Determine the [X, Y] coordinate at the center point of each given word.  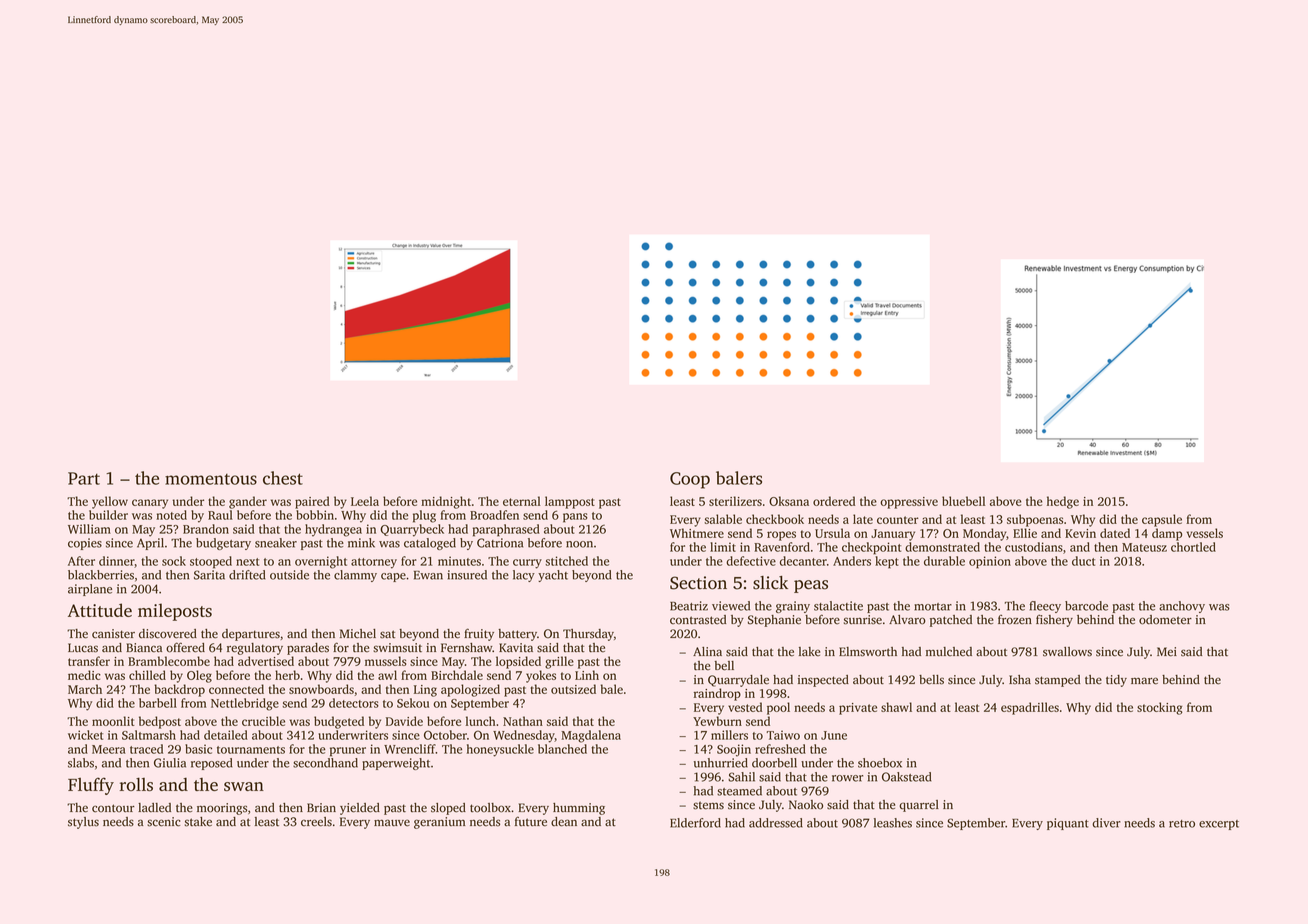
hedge [1063, 502]
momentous [211, 479]
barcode [1086, 606]
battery [517, 635]
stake [198, 822]
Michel [358, 634]
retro [1182, 824]
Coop [690, 480]
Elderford [695, 823]
